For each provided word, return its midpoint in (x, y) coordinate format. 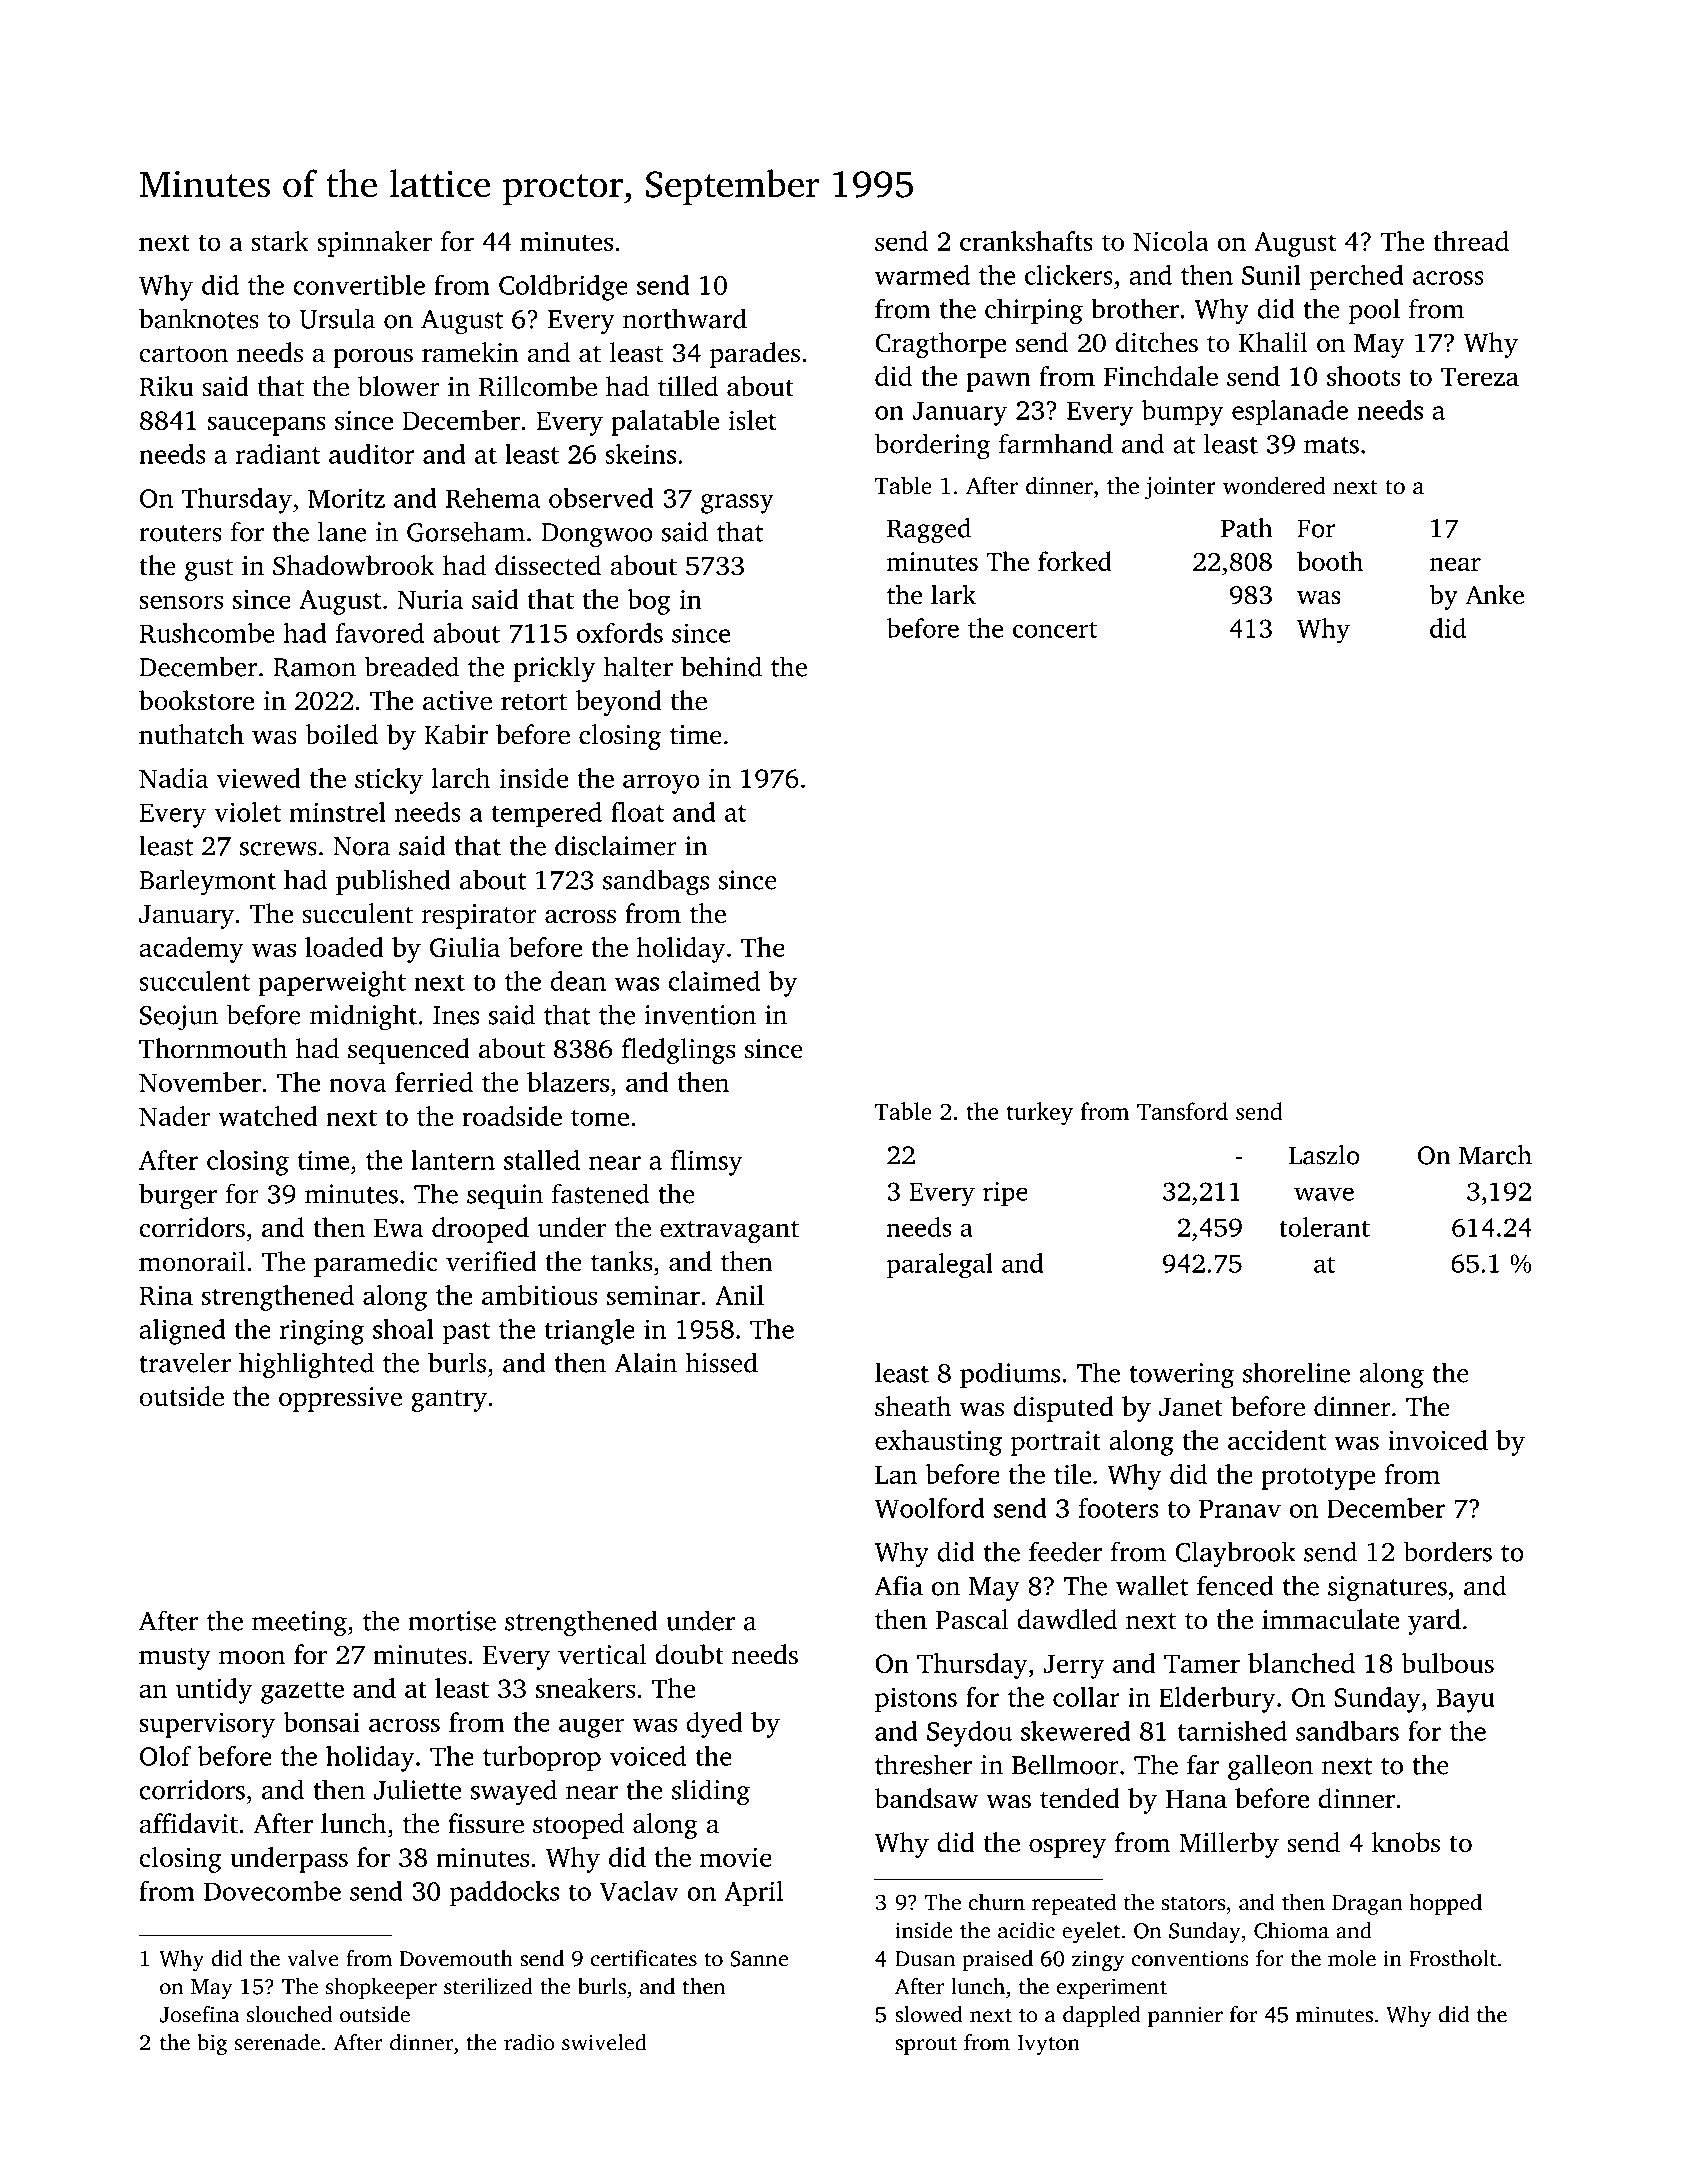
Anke (1494, 594)
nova (357, 1085)
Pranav (1240, 1508)
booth (1330, 561)
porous (373, 358)
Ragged (929, 530)
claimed (714, 981)
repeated (1074, 1904)
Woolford (930, 1508)
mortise (452, 1621)
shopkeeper (381, 1988)
